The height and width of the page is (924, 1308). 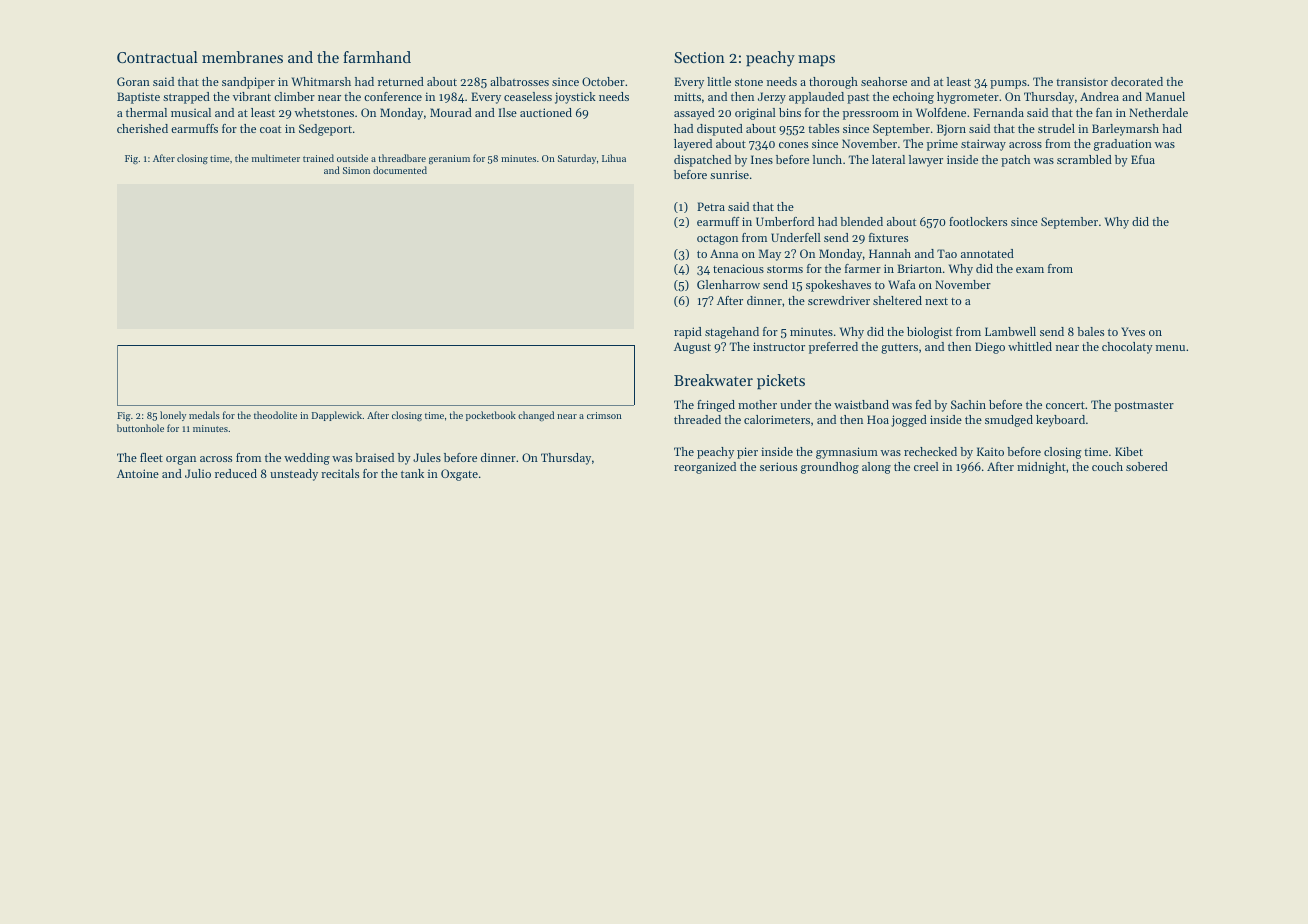 I want to click on lonely, so click(x=173, y=416).
